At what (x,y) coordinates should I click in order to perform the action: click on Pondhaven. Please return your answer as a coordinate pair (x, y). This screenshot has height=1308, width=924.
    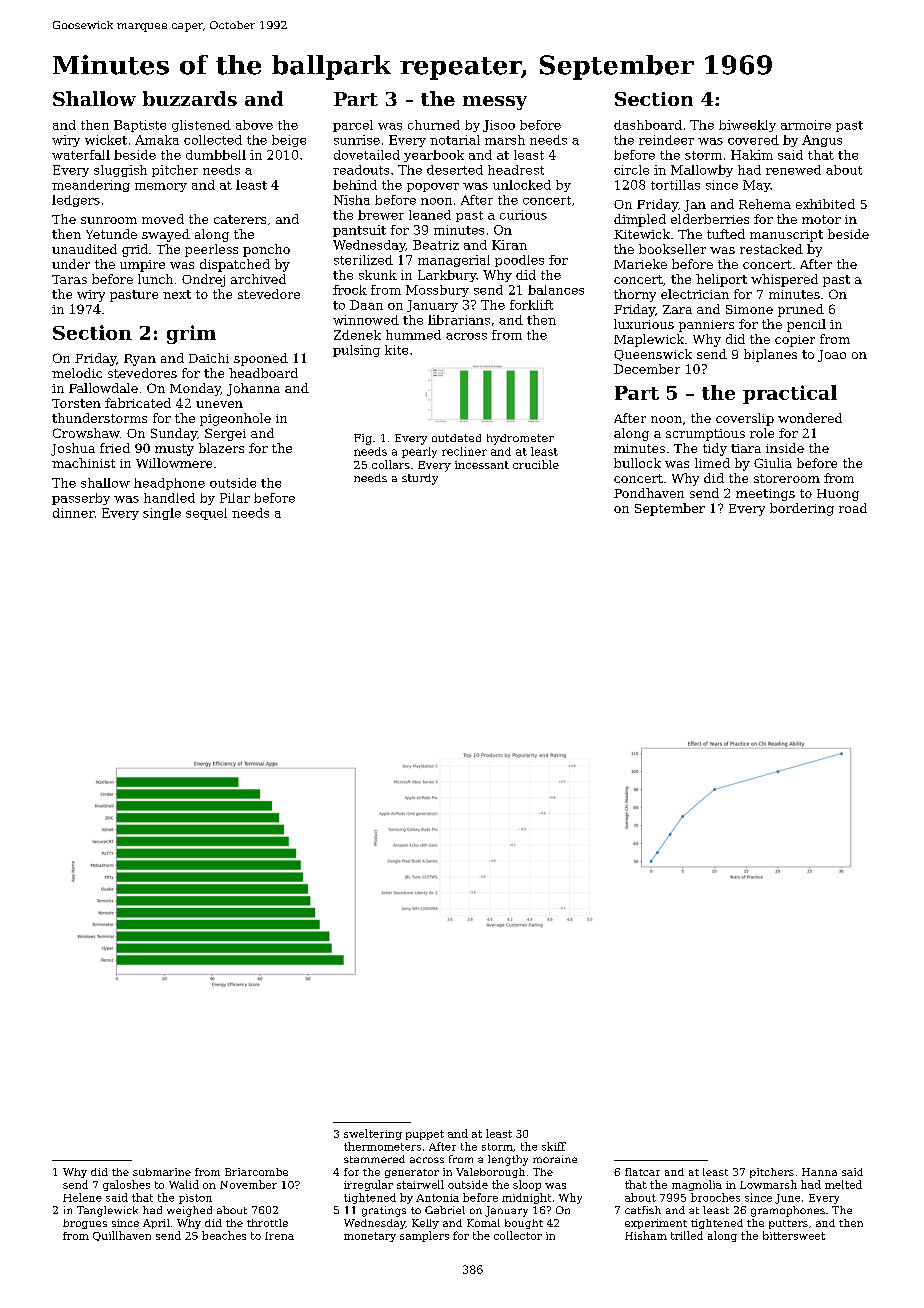
    Looking at the image, I should click on (649, 493).
